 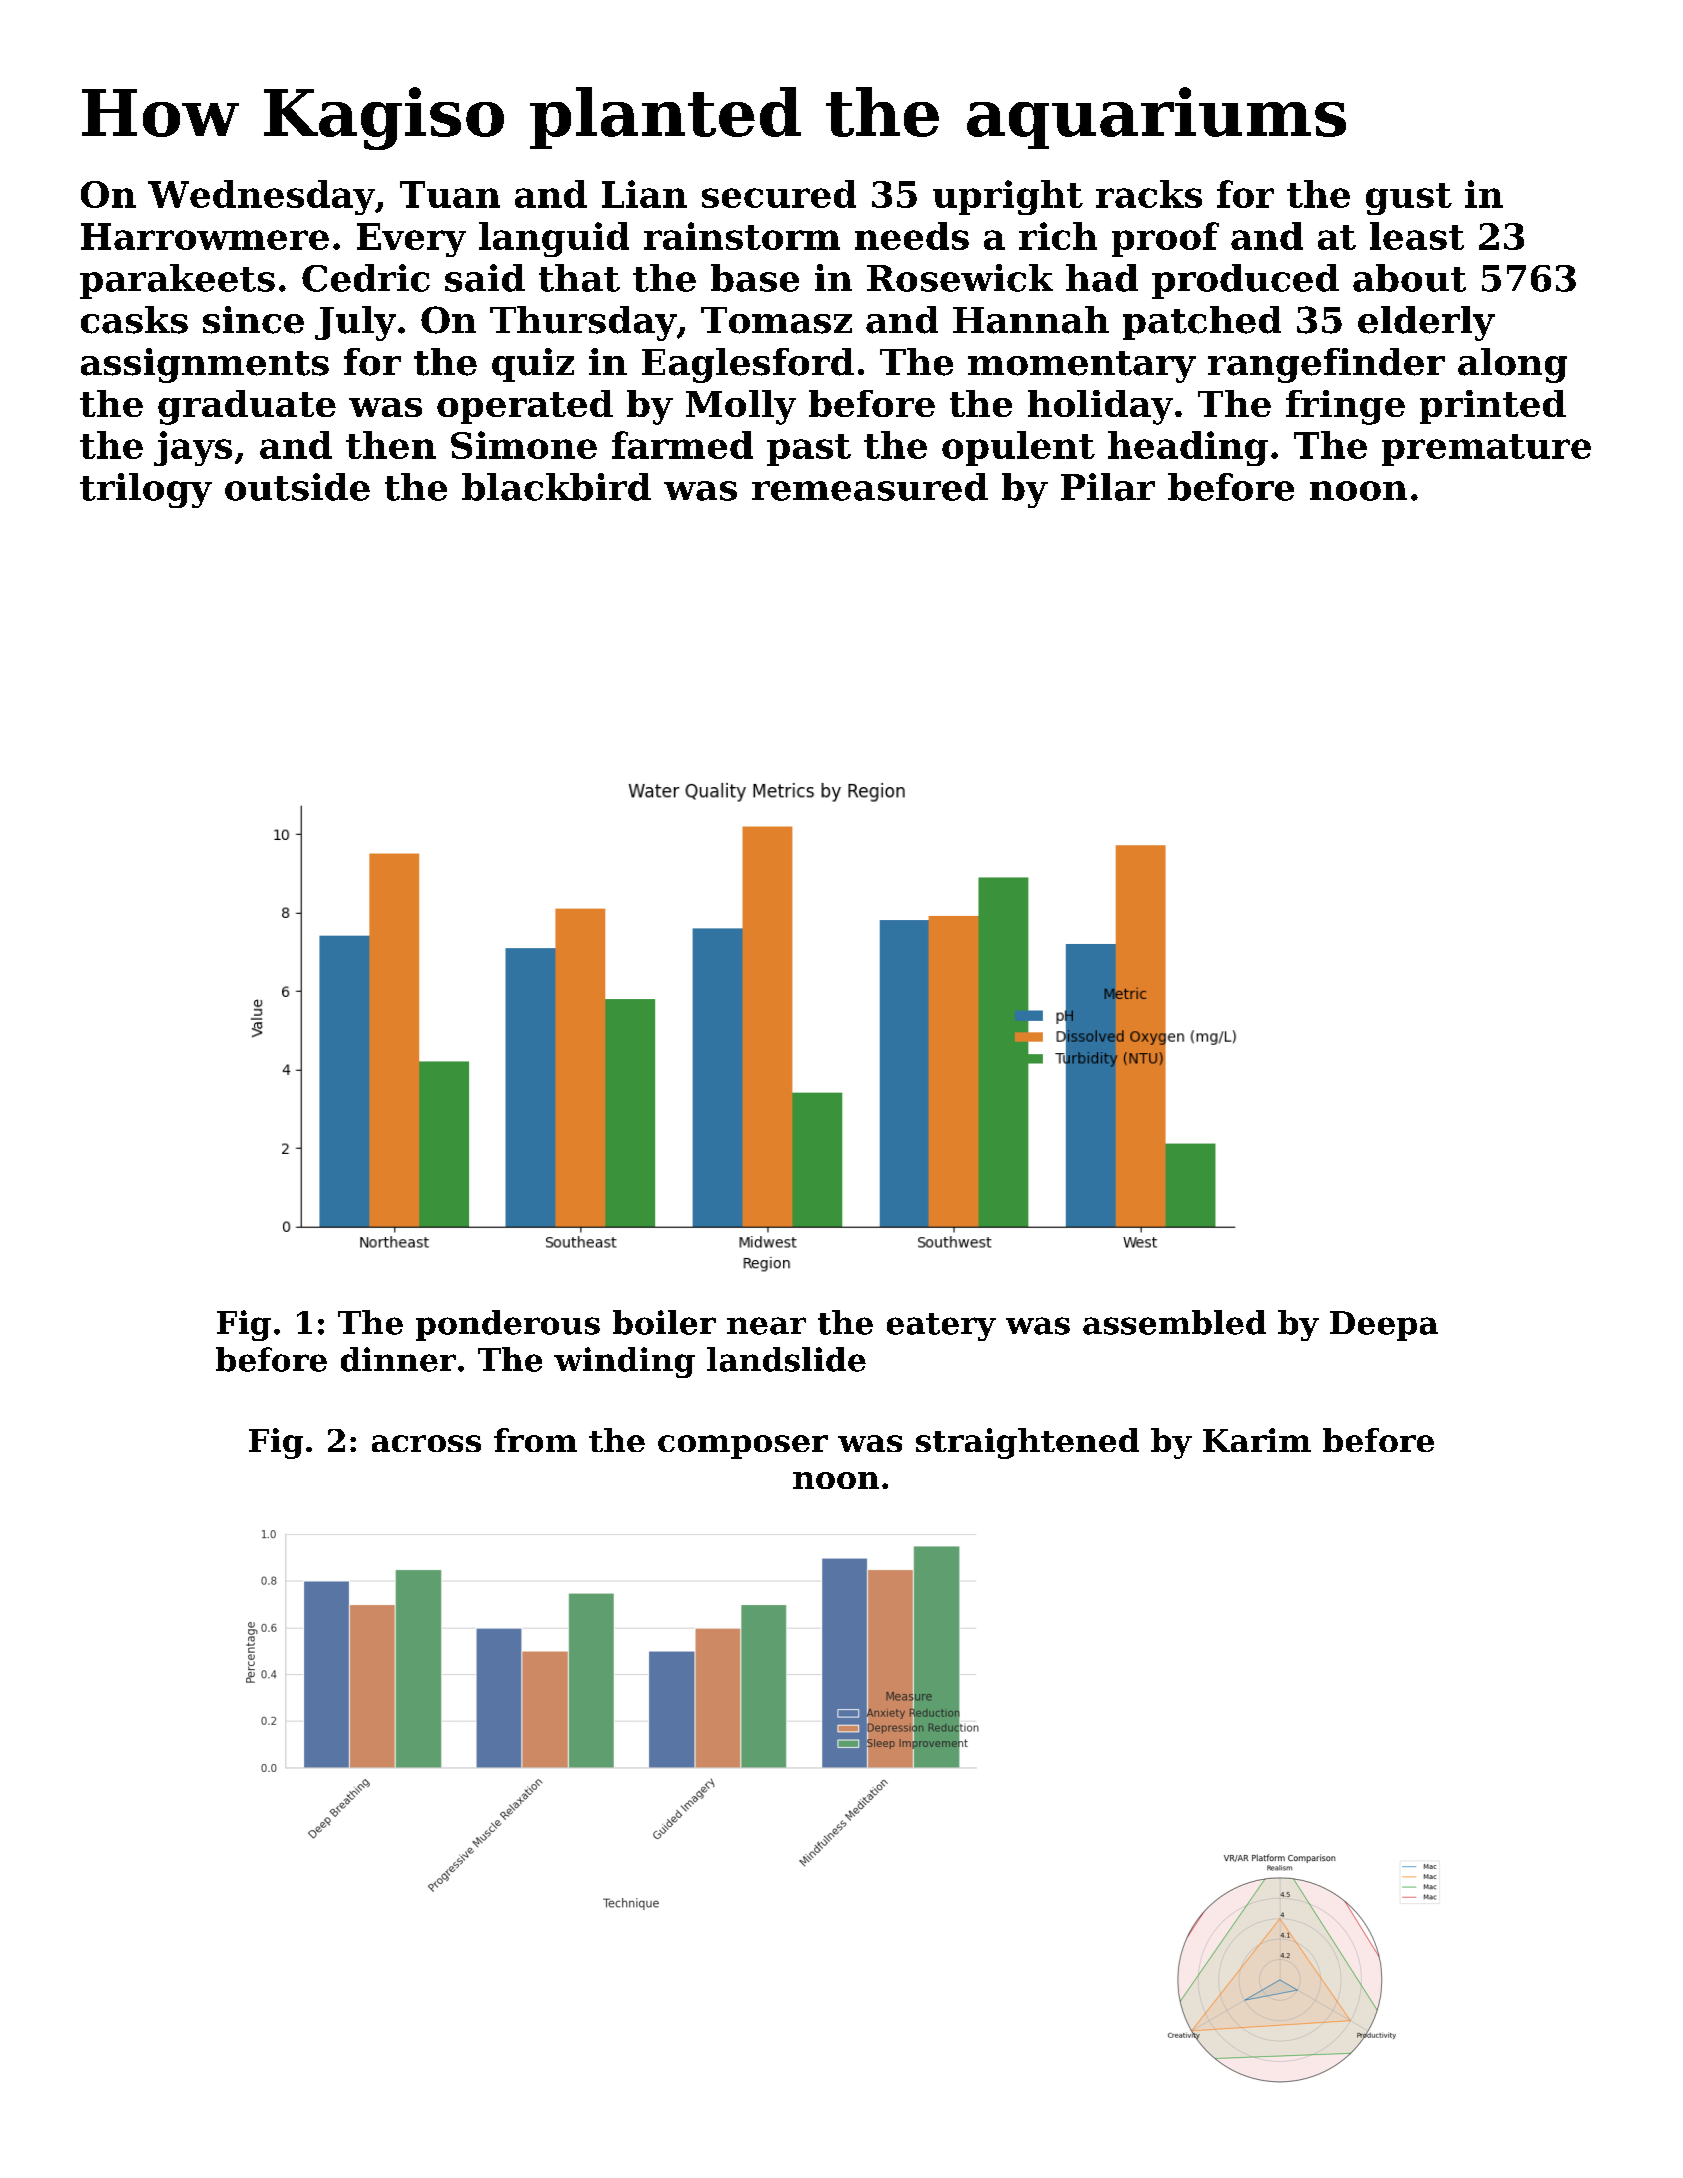 I want to click on produced, so click(x=1245, y=281).
